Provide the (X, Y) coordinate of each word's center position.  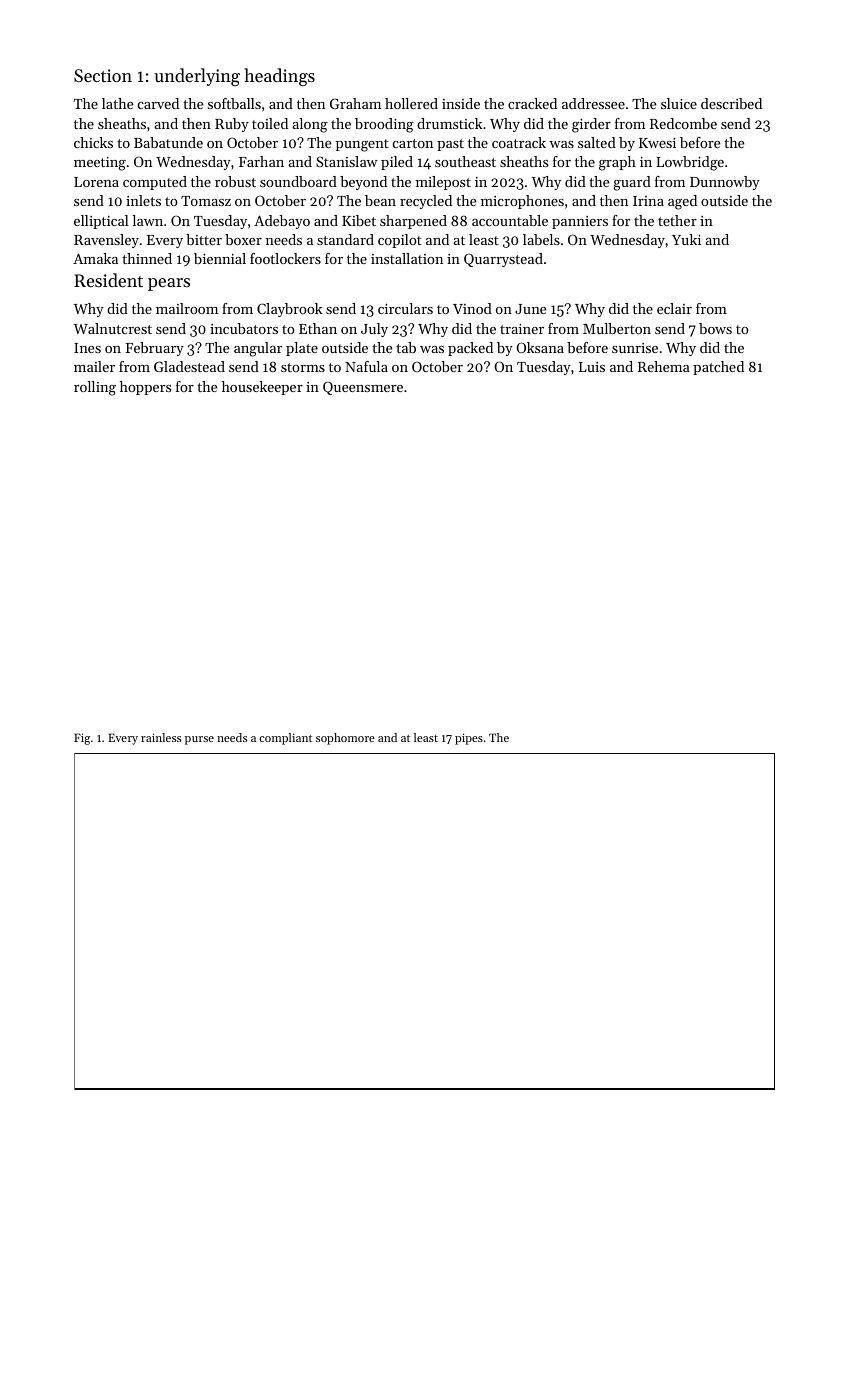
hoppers (145, 388)
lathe (117, 103)
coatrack (519, 142)
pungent (362, 145)
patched (718, 368)
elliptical (101, 222)
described (731, 103)
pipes (469, 739)
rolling (95, 388)
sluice (679, 103)
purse (199, 740)
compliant (285, 739)
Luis (592, 367)
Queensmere (363, 388)
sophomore (345, 739)
